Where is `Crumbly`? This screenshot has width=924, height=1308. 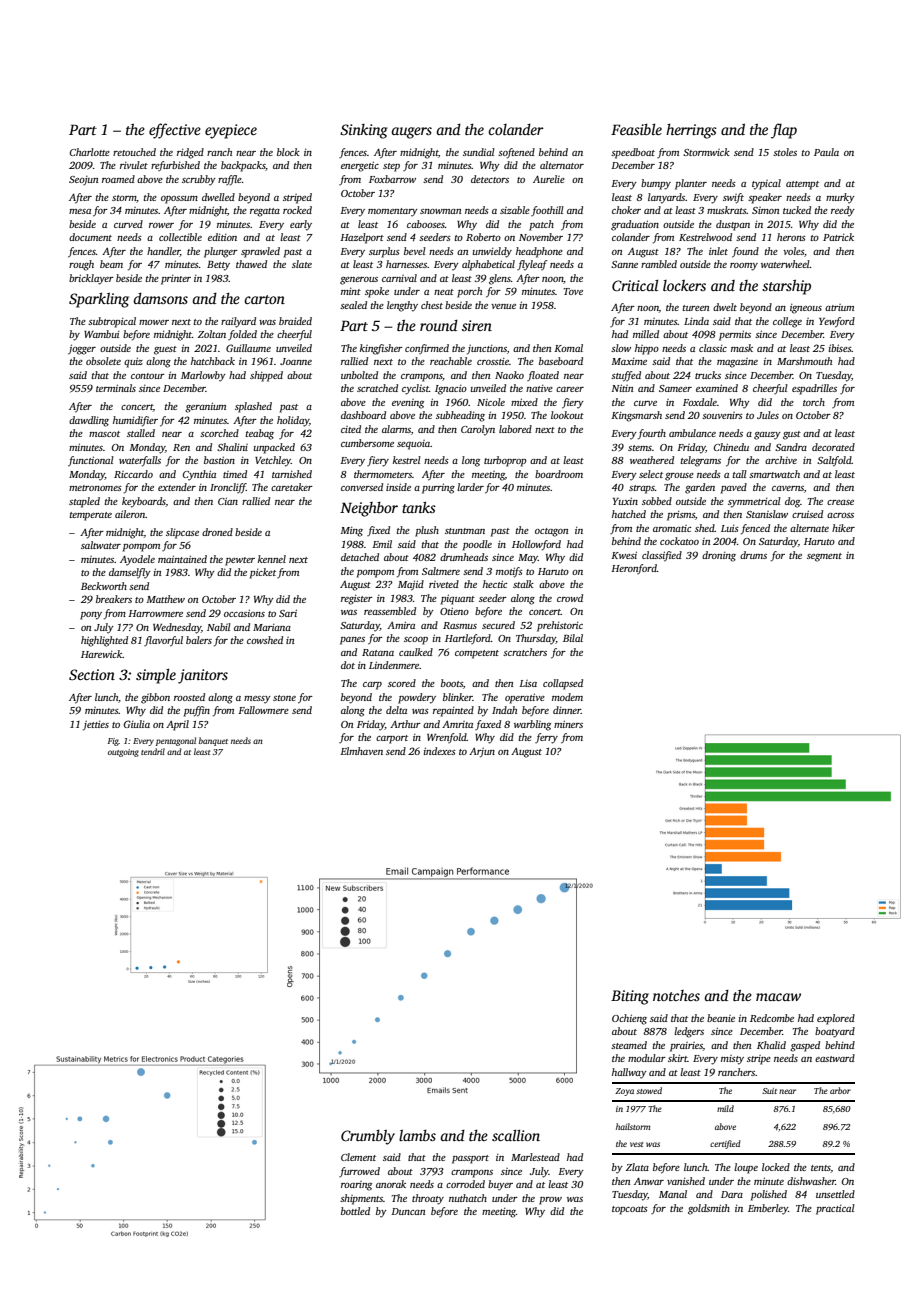
Crumbly is located at coordinates (368, 1137).
